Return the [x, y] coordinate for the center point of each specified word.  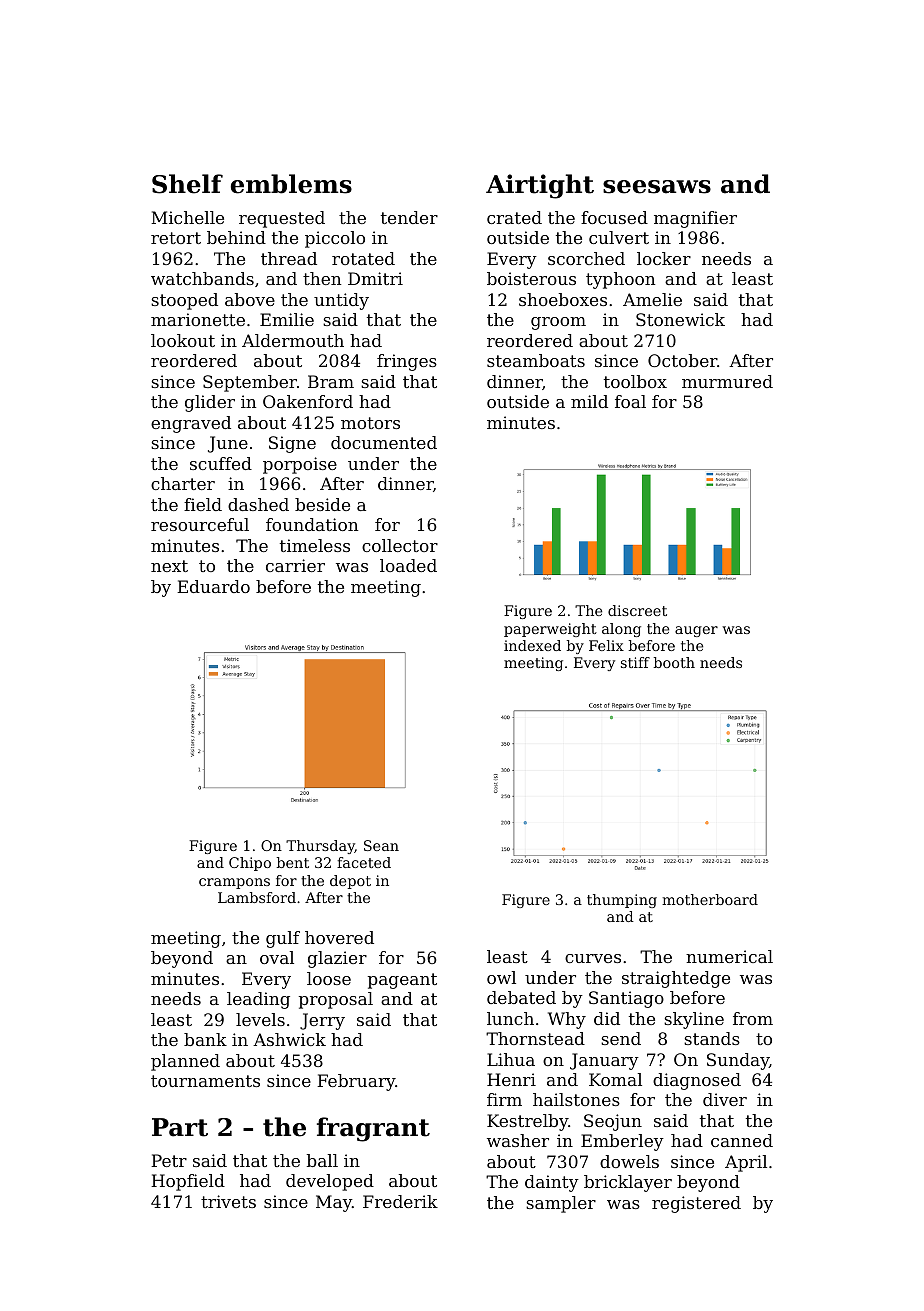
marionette [198, 319]
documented [384, 442]
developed [330, 1182]
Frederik [400, 1201]
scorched [586, 258]
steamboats [536, 360]
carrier [295, 565]
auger [696, 631]
